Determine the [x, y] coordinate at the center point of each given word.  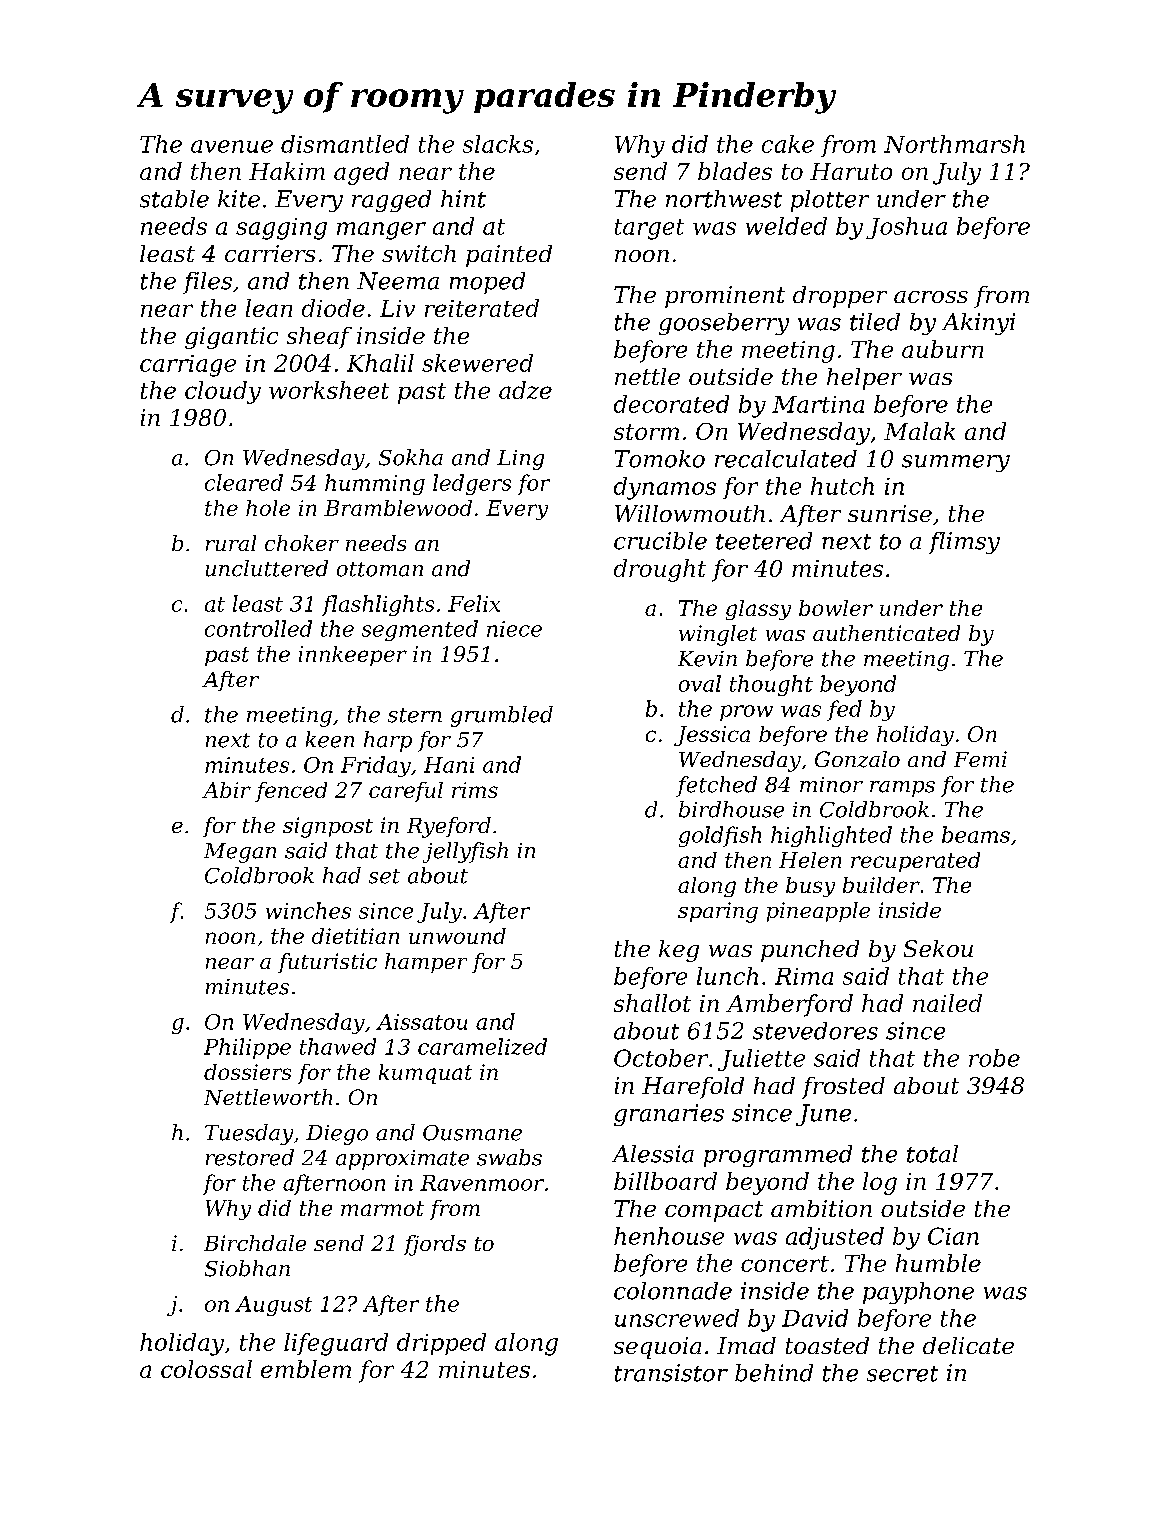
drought [660, 570]
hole [268, 508]
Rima [804, 976]
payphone [918, 1293]
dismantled [345, 144]
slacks [498, 144]
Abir [226, 790]
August [273, 1306]
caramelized [482, 1046]
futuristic [327, 963]
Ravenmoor [482, 1183]
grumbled [502, 716]
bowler [836, 608]
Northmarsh [954, 144]
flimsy [964, 543]
